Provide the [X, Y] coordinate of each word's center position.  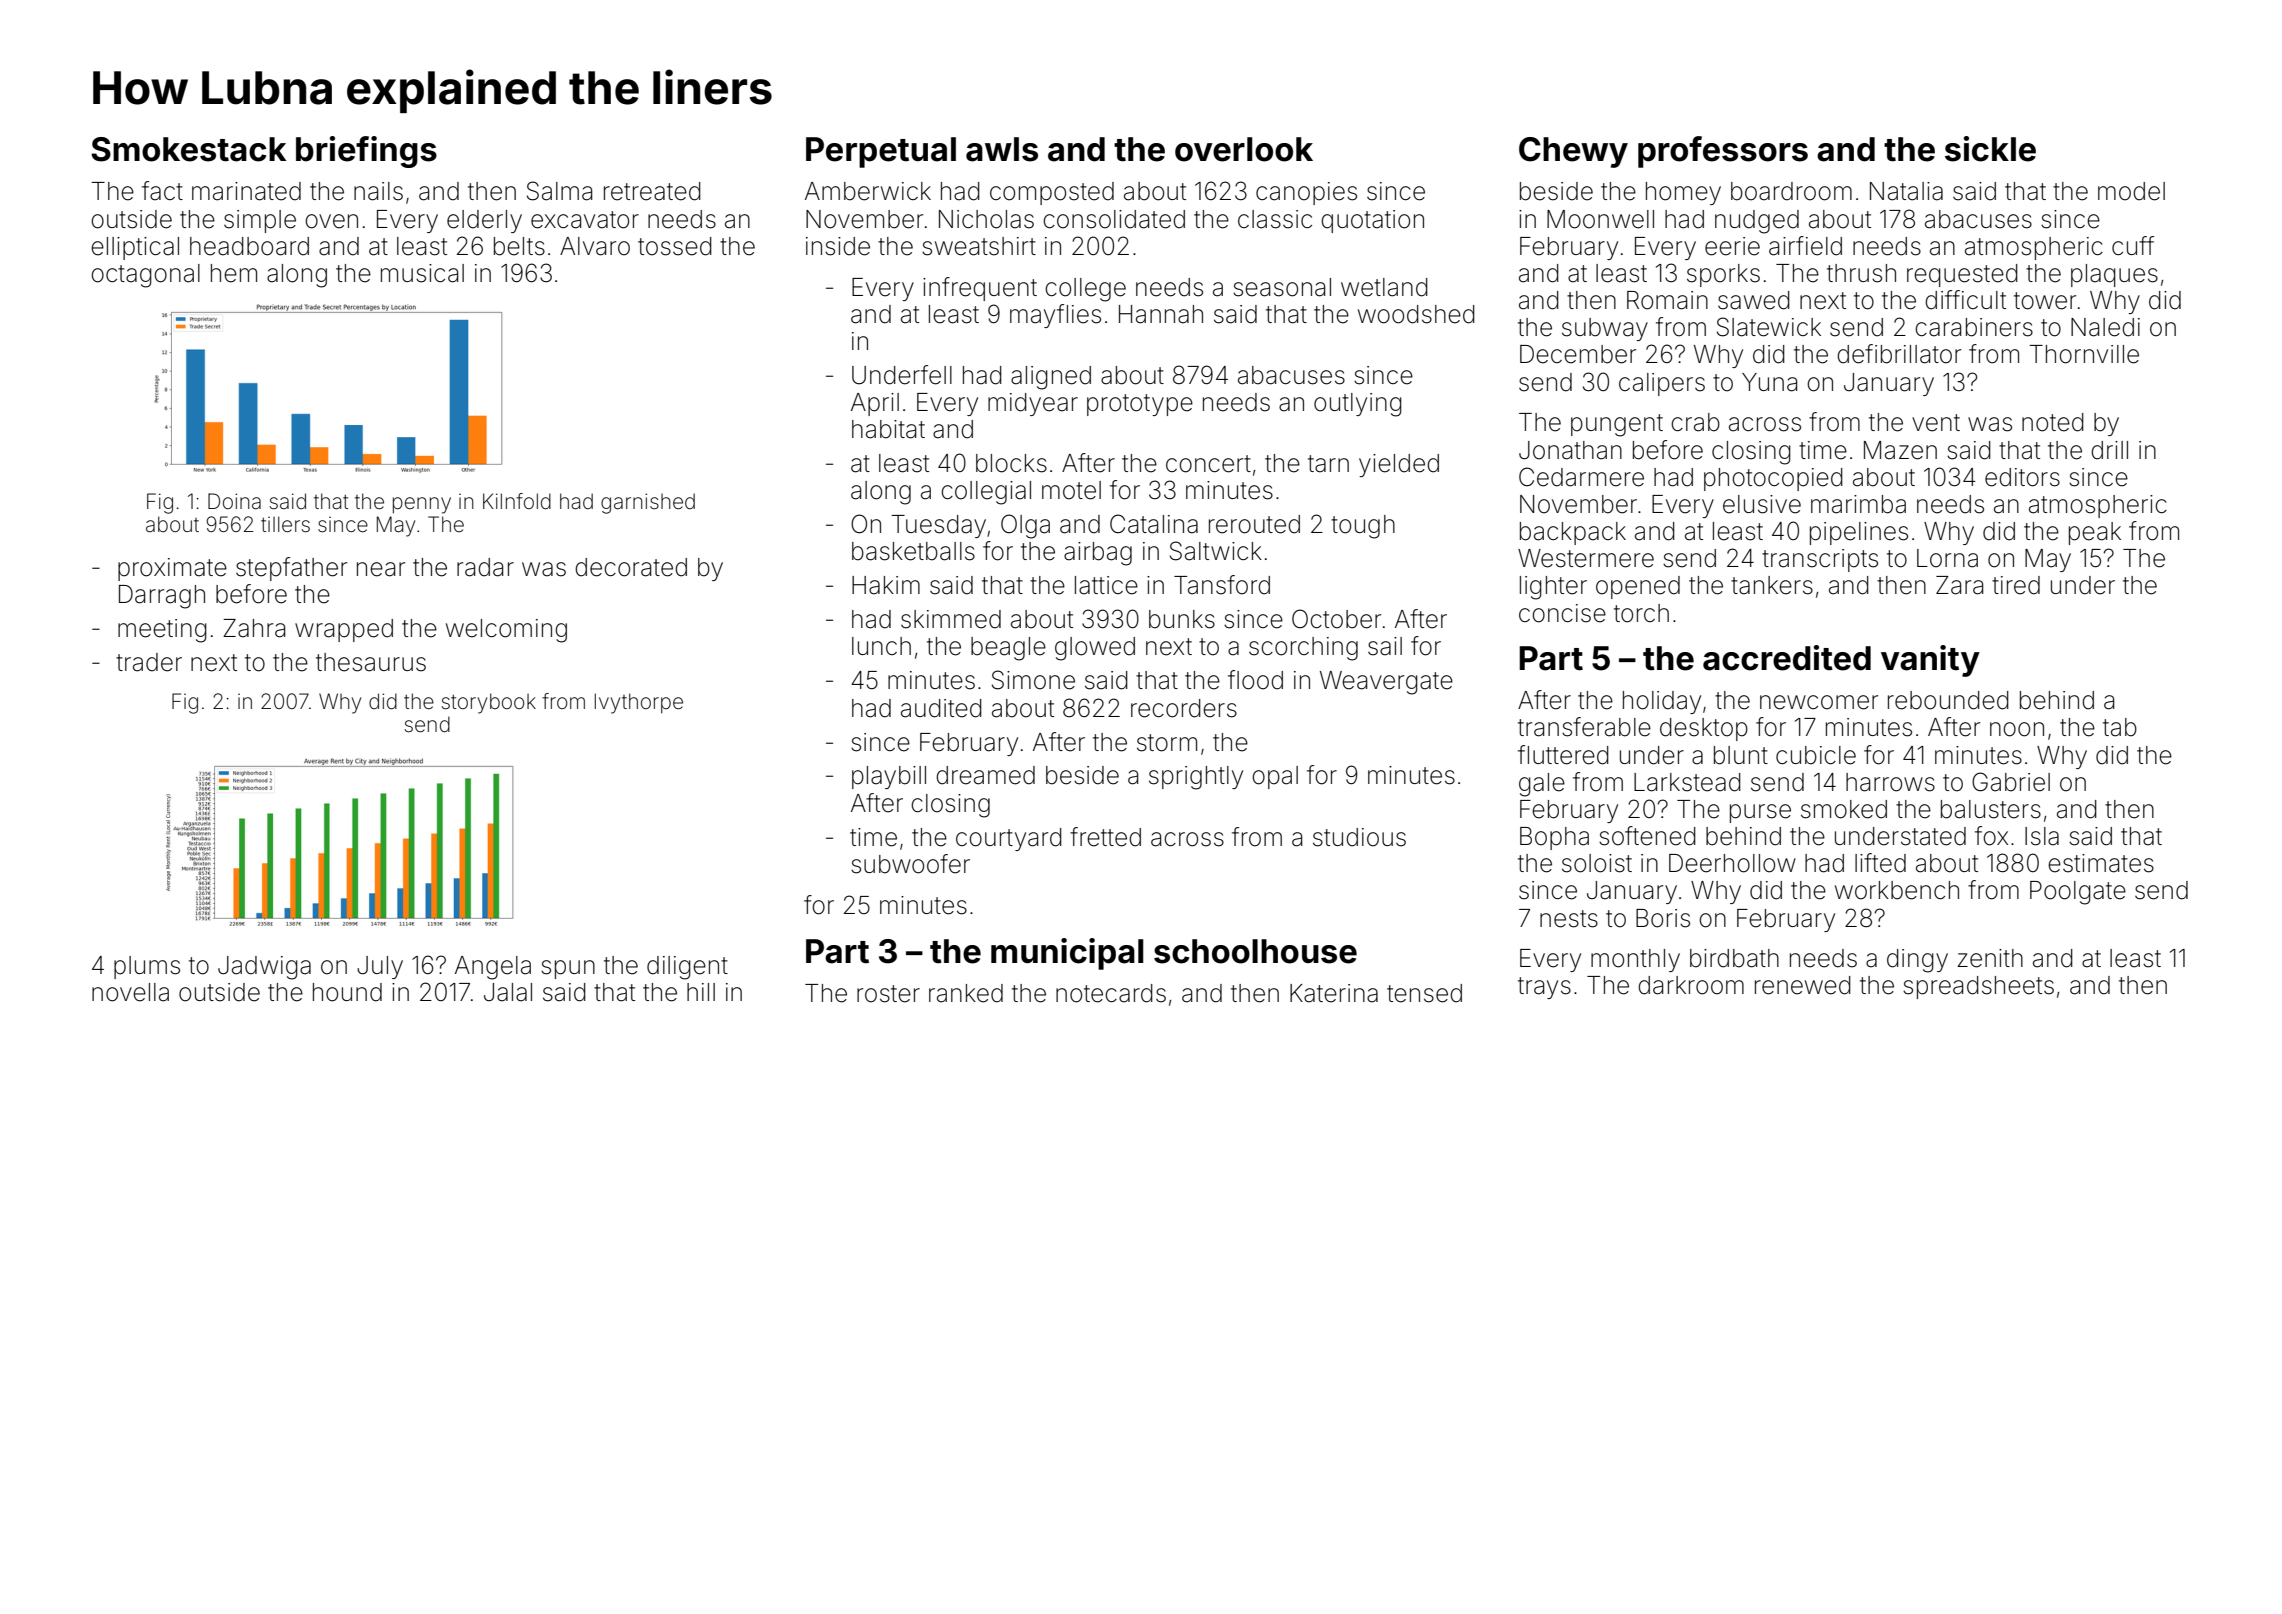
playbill [889, 777]
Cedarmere [1581, 477]
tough [1363, 527]
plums [147, 967]
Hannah [1161, 314]
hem [234, 273]
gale [1542, 785]
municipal [1067, 954]
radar [485, 567]
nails [378, 191]
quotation [1372, 221]
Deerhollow [1732, 863]
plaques [2114, 275]
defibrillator [1899, 354]
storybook [488, 703]
